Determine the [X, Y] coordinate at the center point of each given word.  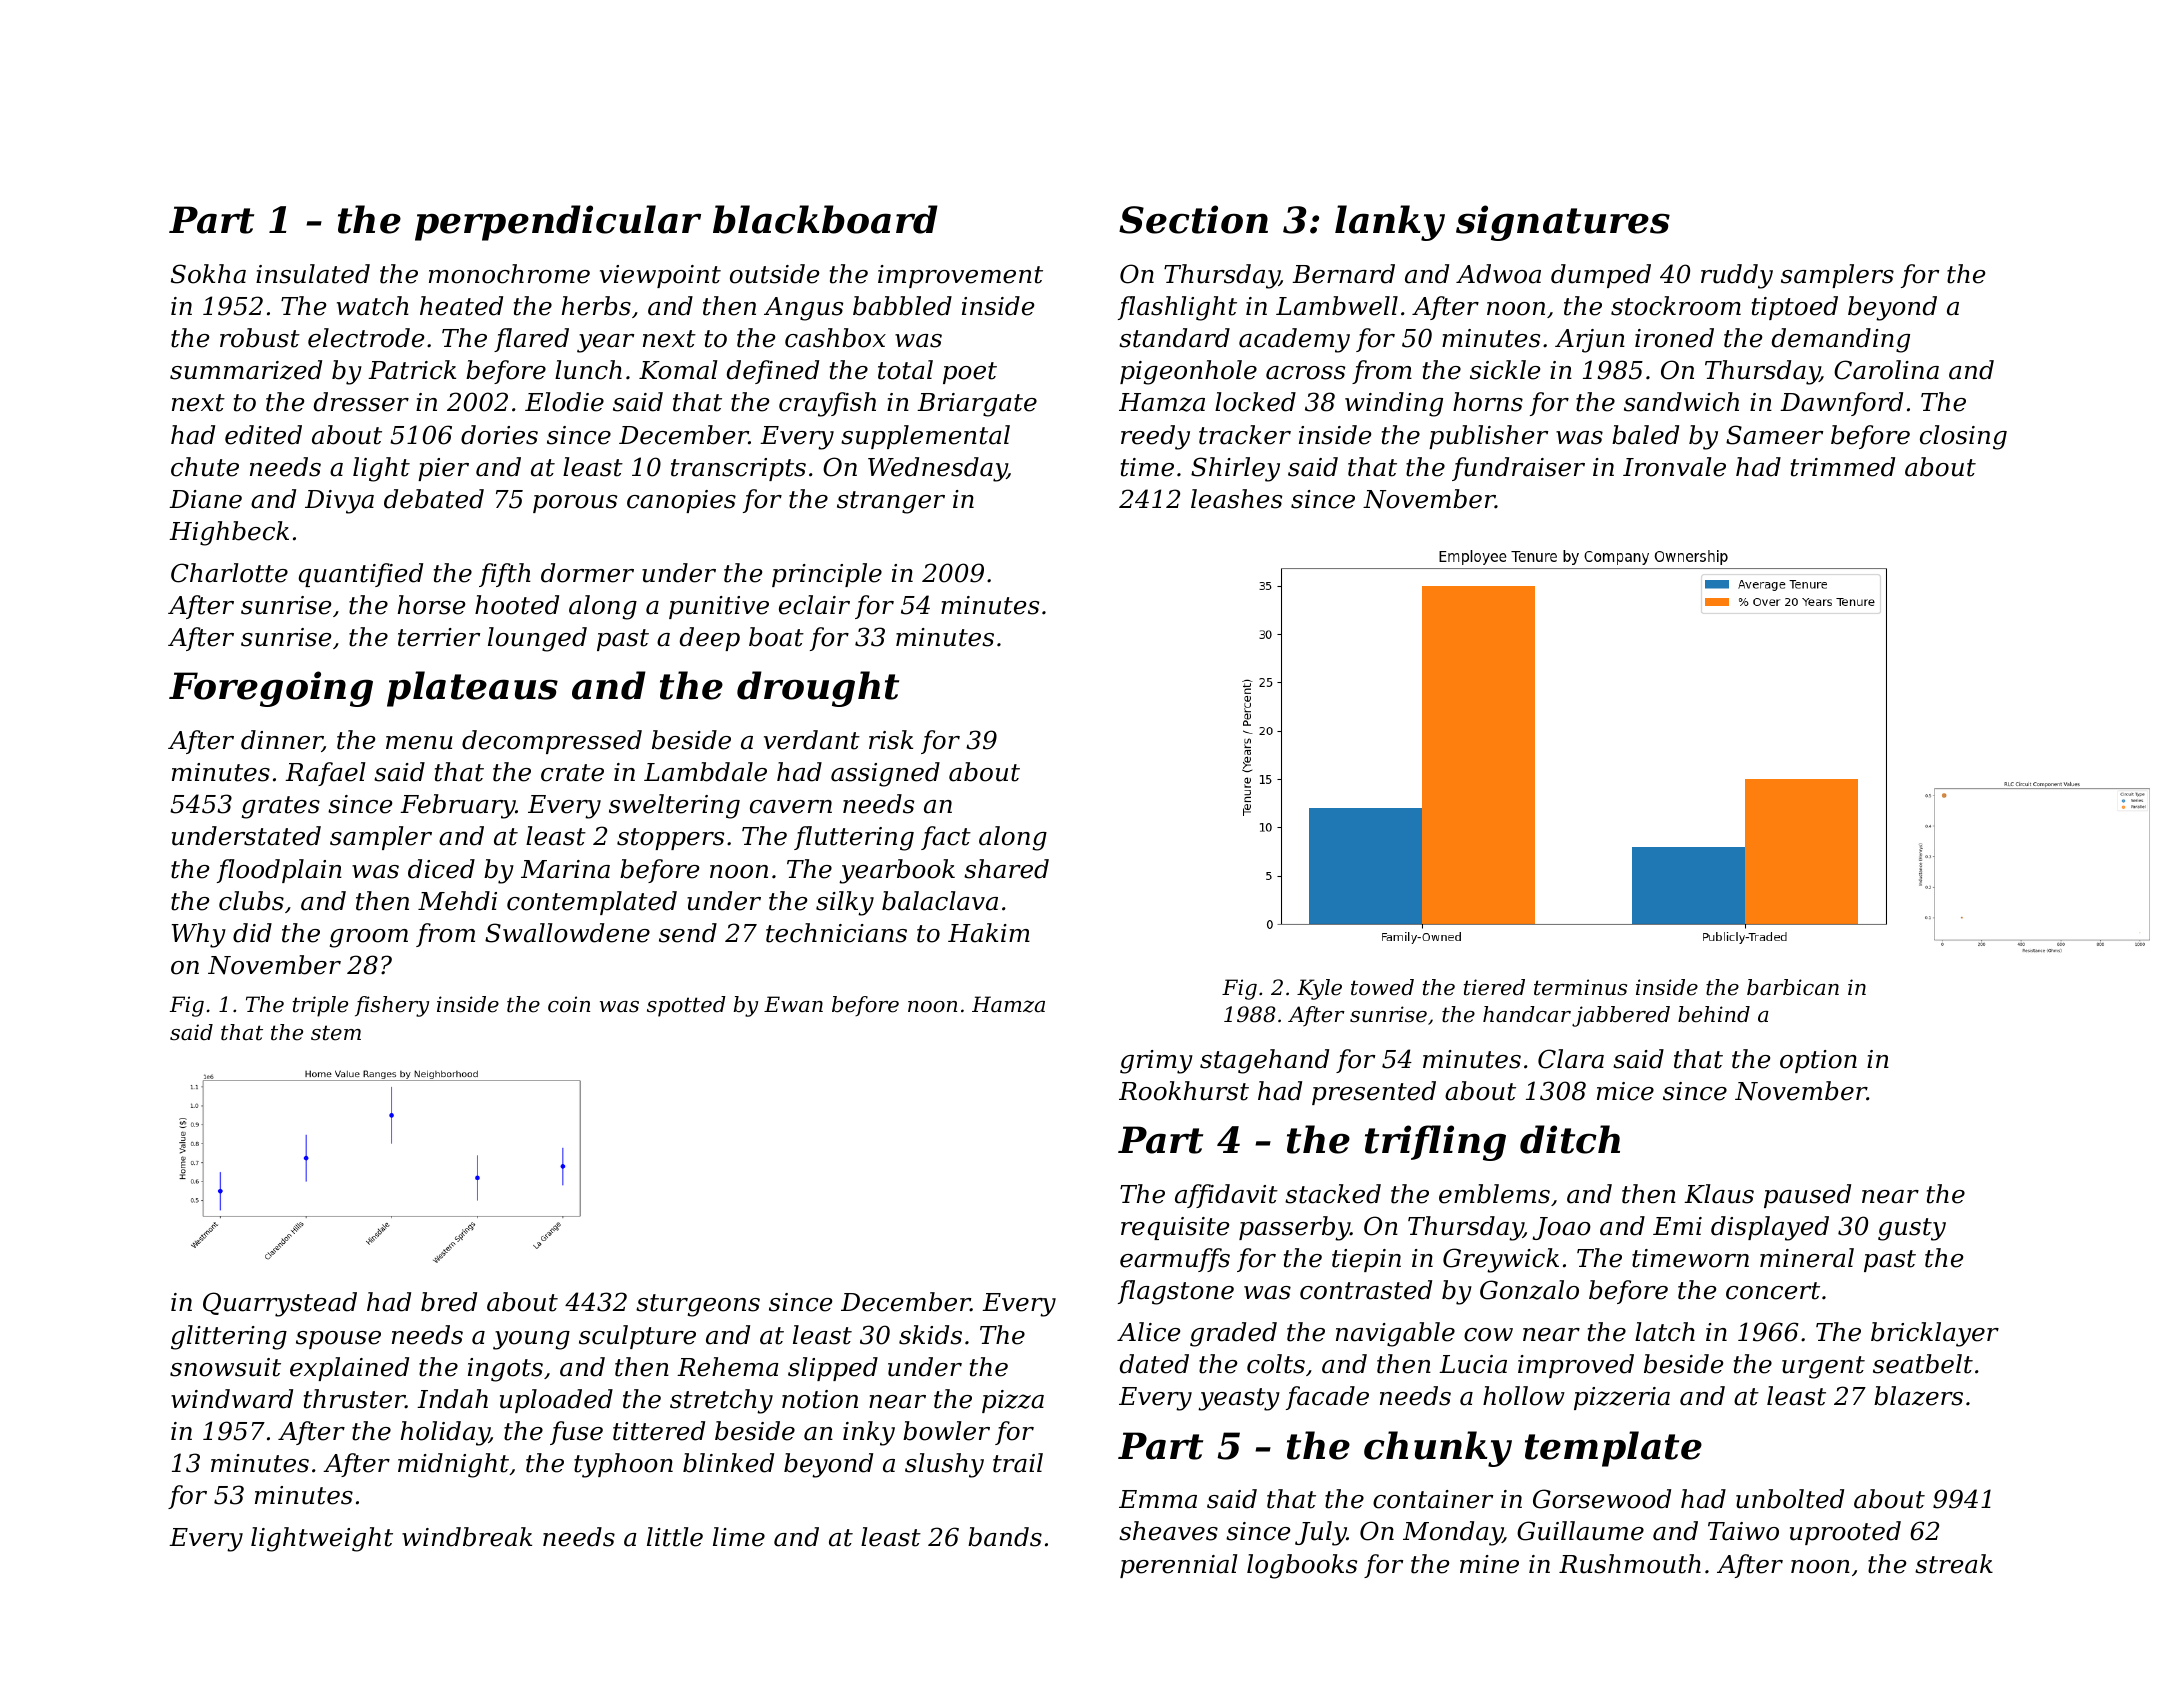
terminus [1580, 987]
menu [419, 743]
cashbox [835, 338]
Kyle [1319, 989]
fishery [392, 1006]
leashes [1236, 499]
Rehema [728, 1367]
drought [818, 689]
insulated [313, 274]
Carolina [1886, 370]
